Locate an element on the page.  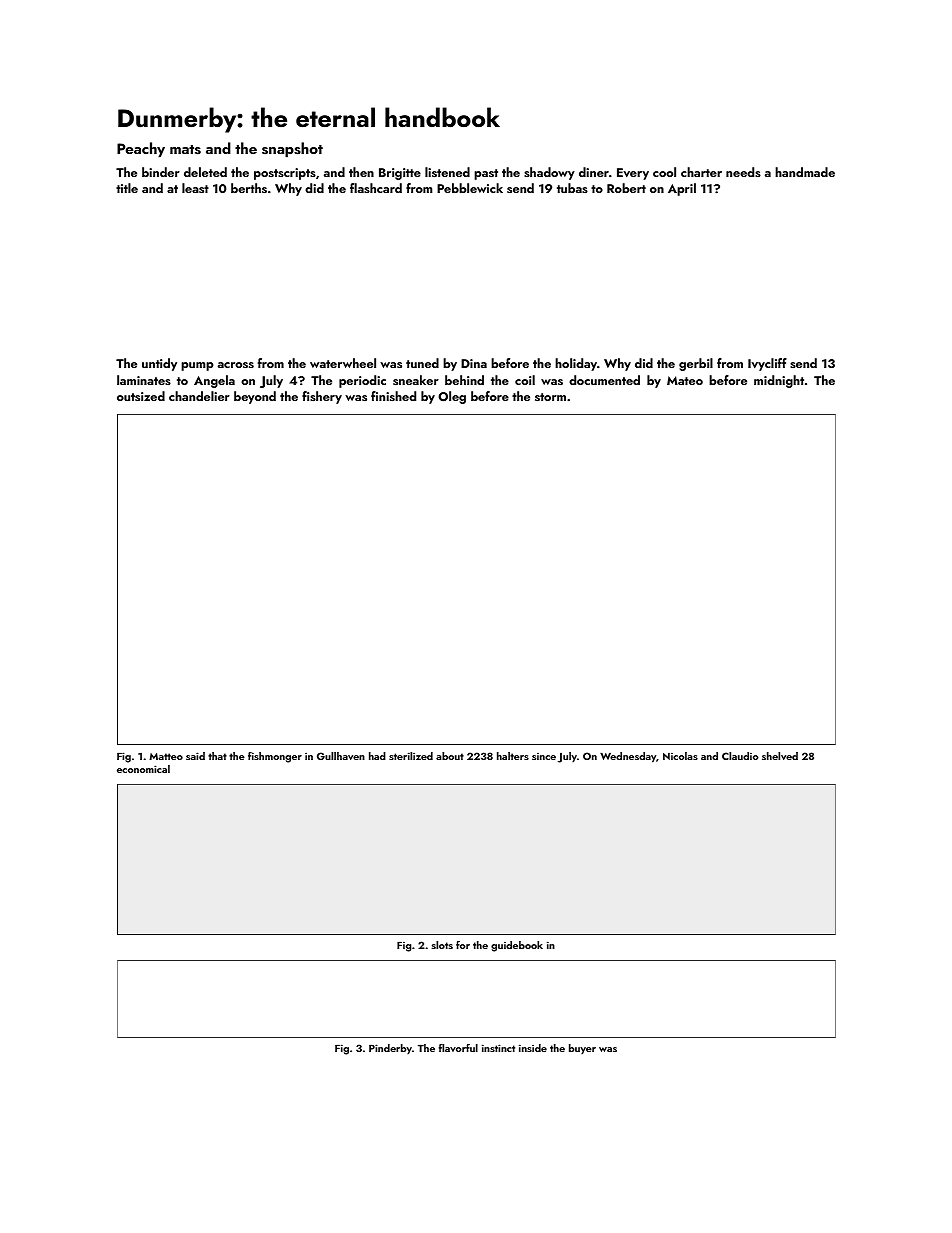
binder is located at coordinates (161, 172).
